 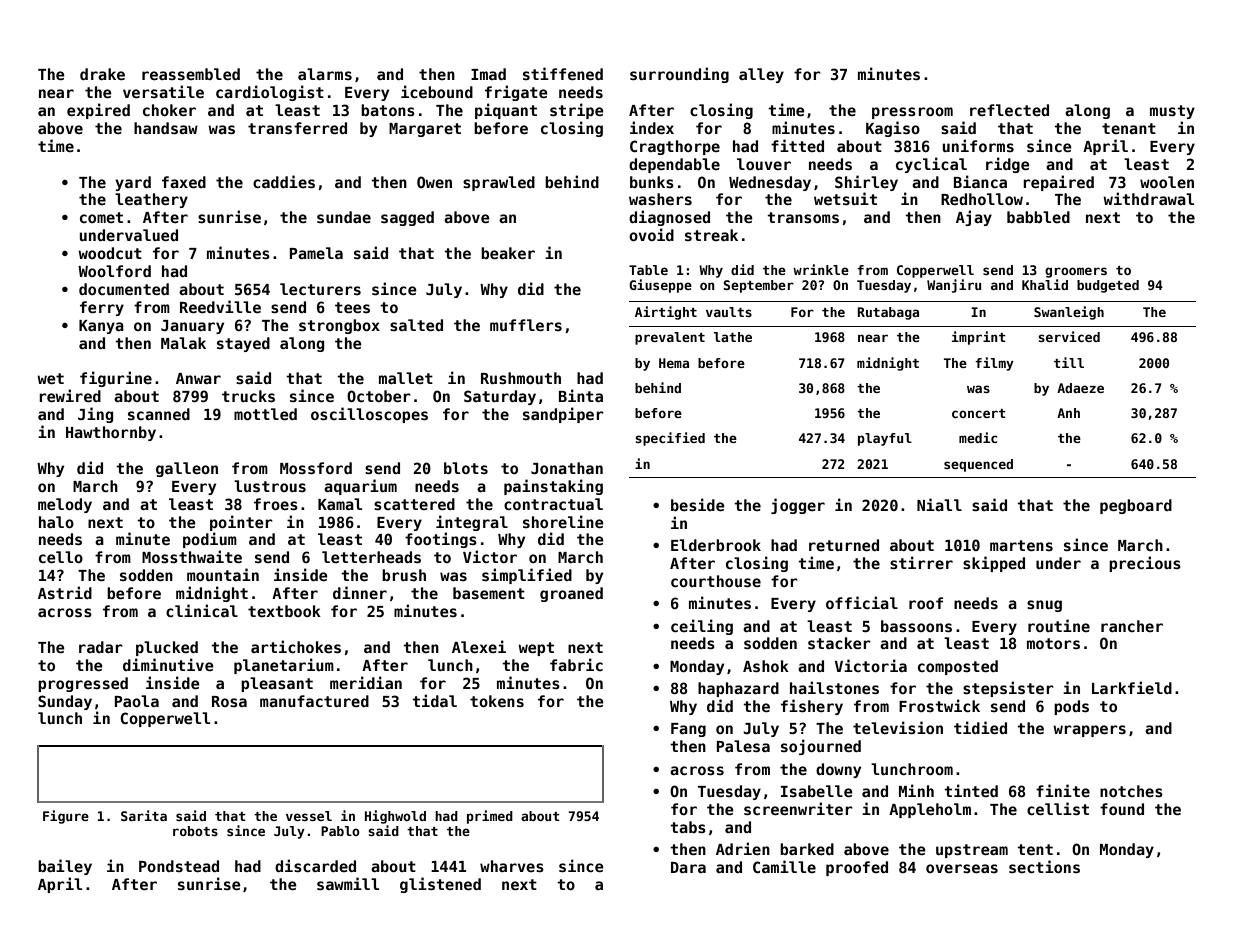 I want to click on composted, so click(x=958, y=667).
